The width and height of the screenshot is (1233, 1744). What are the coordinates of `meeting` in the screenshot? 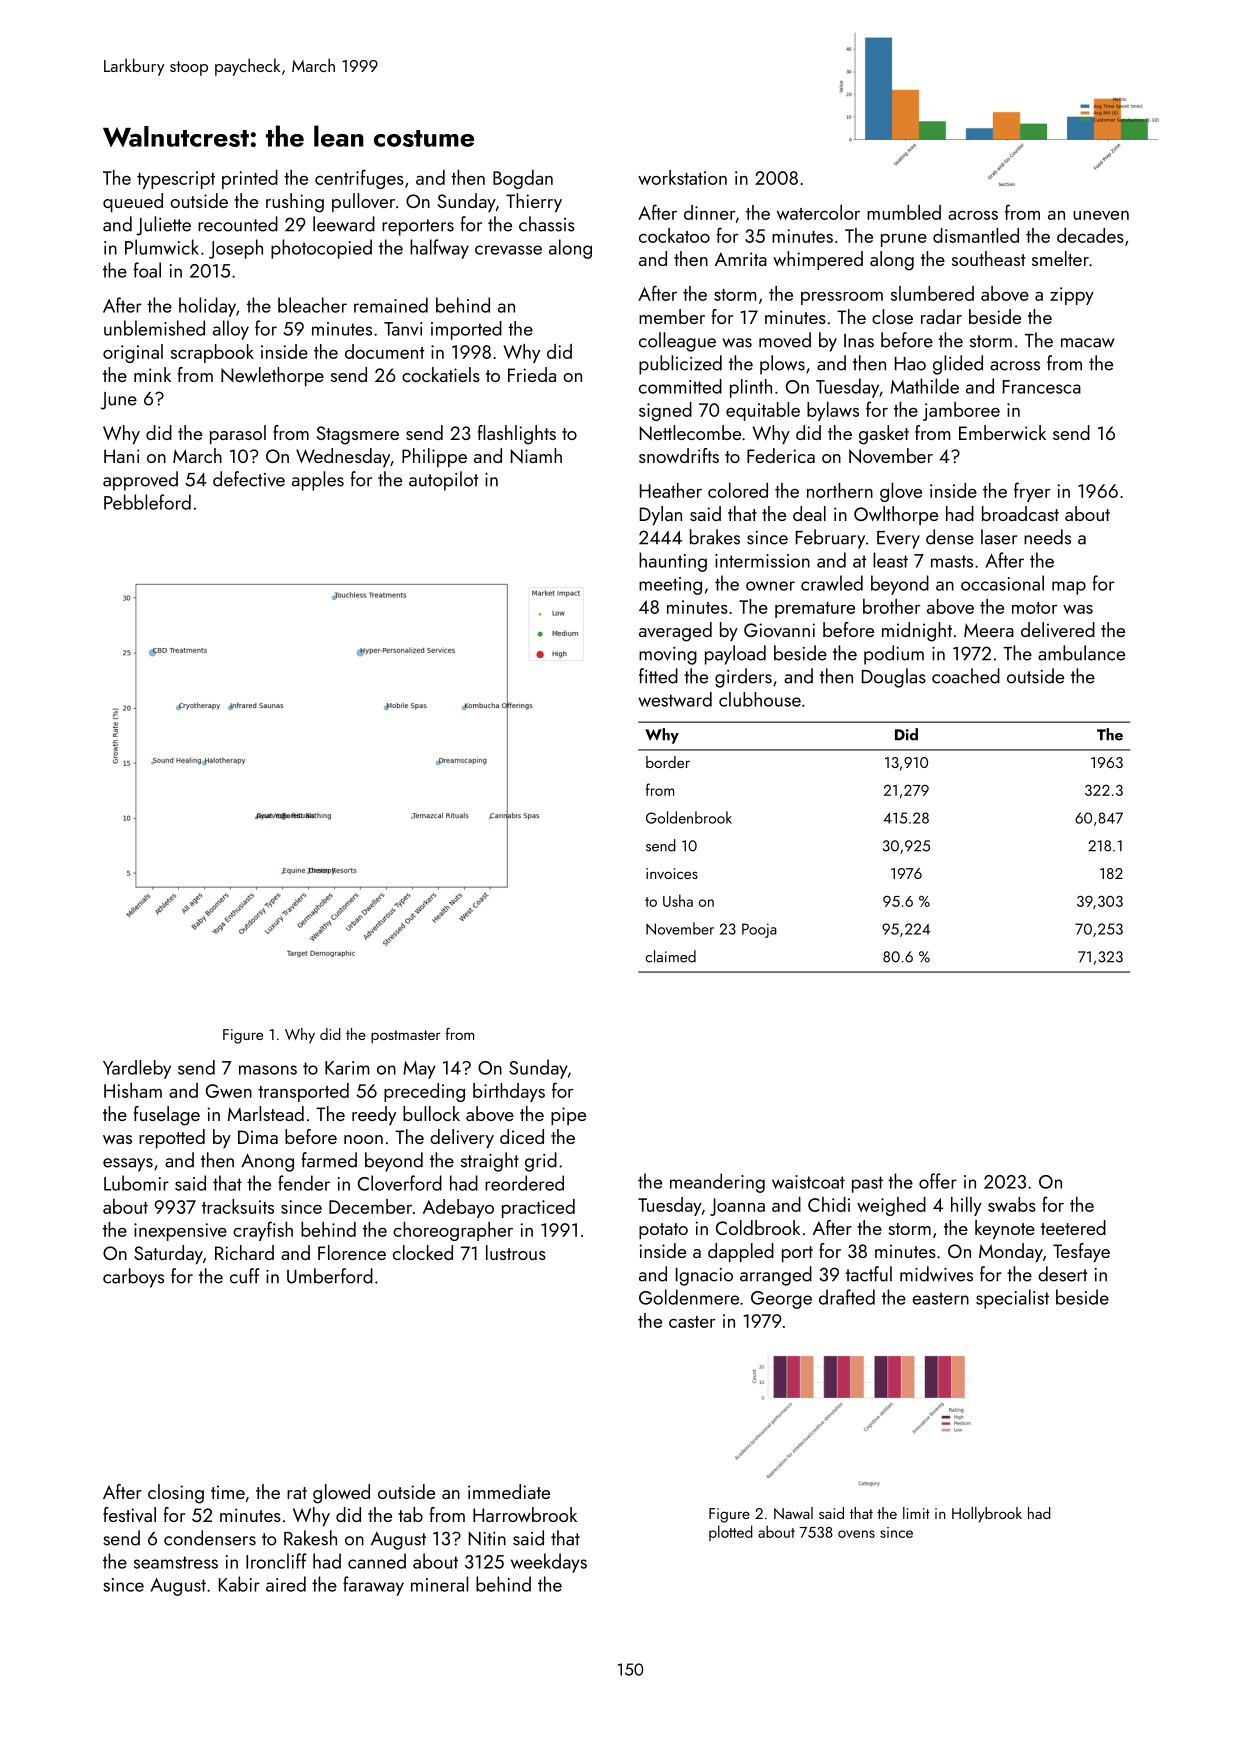 It's located at (670, 586).
